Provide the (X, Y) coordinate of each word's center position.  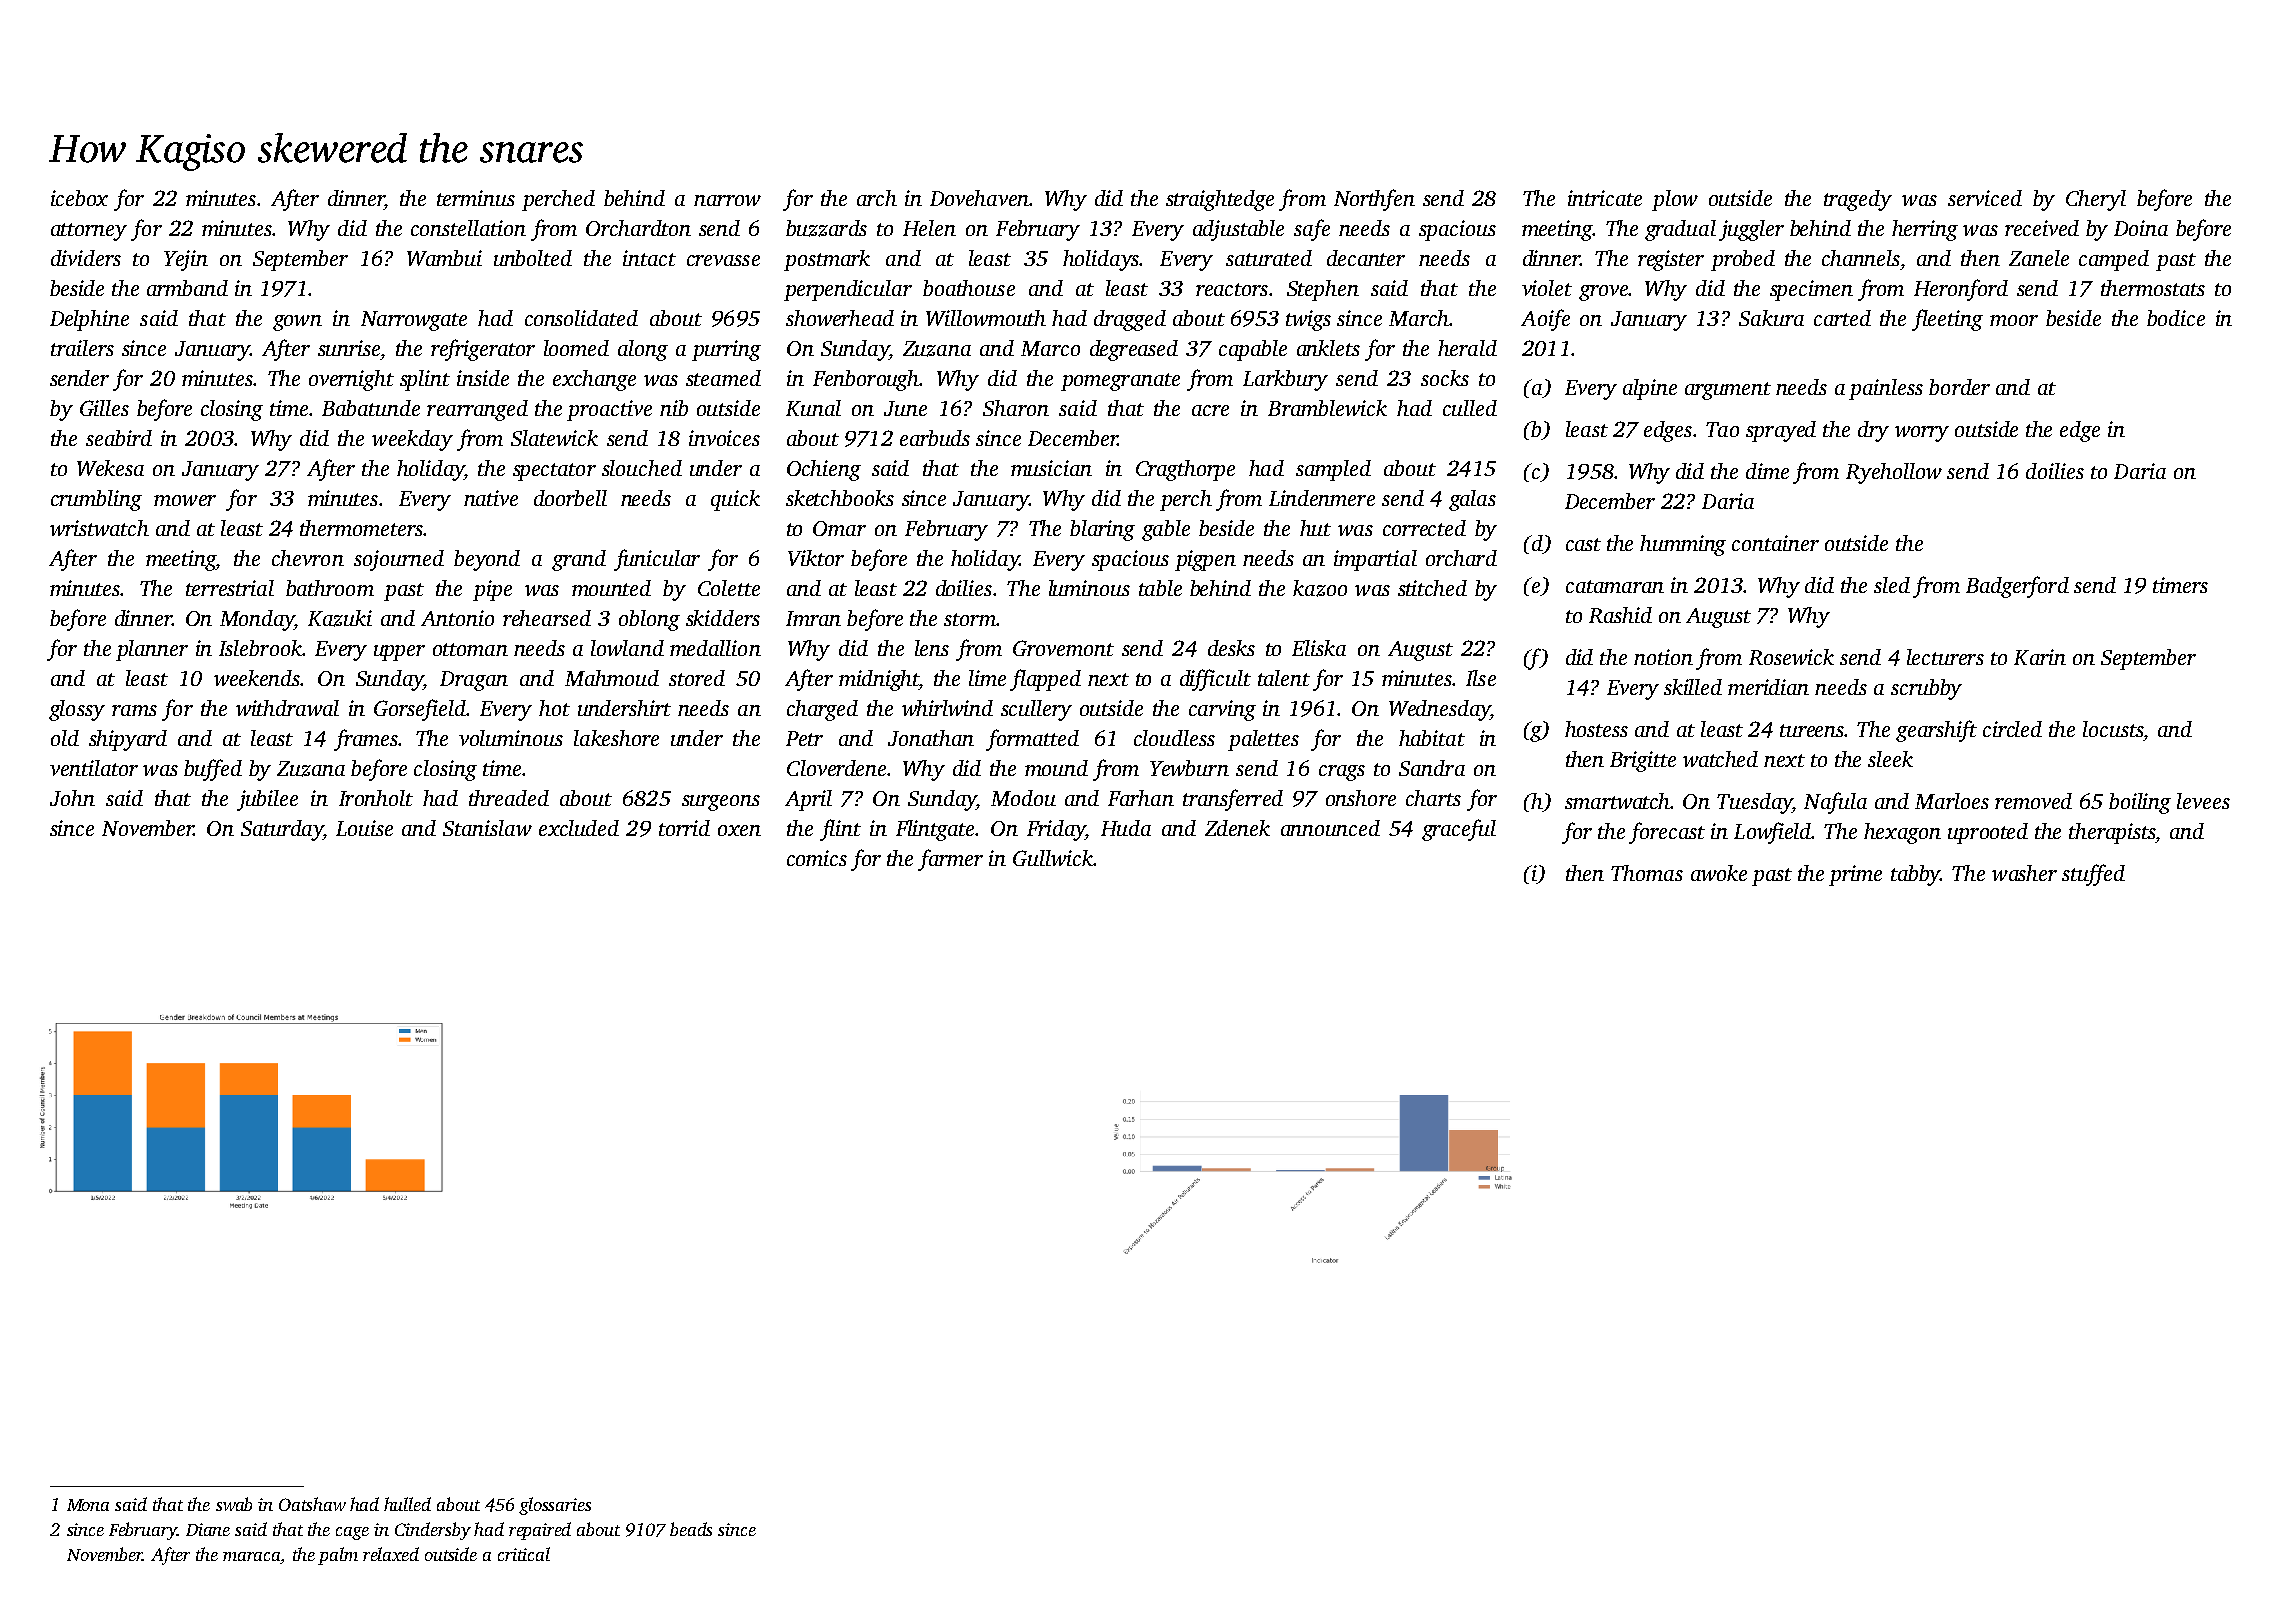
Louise (364, 828)
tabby (1915, 875)
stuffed (2093, 875)
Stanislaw (487, 828)
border (1959, 387)
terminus (476, 198)
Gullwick (1053, 858)
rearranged (477, 410)
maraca (252, 1558)
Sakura (1771, 318)
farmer (950, 860)
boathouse (969, 288)
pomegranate (1120, 382)
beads (691, 1529)
